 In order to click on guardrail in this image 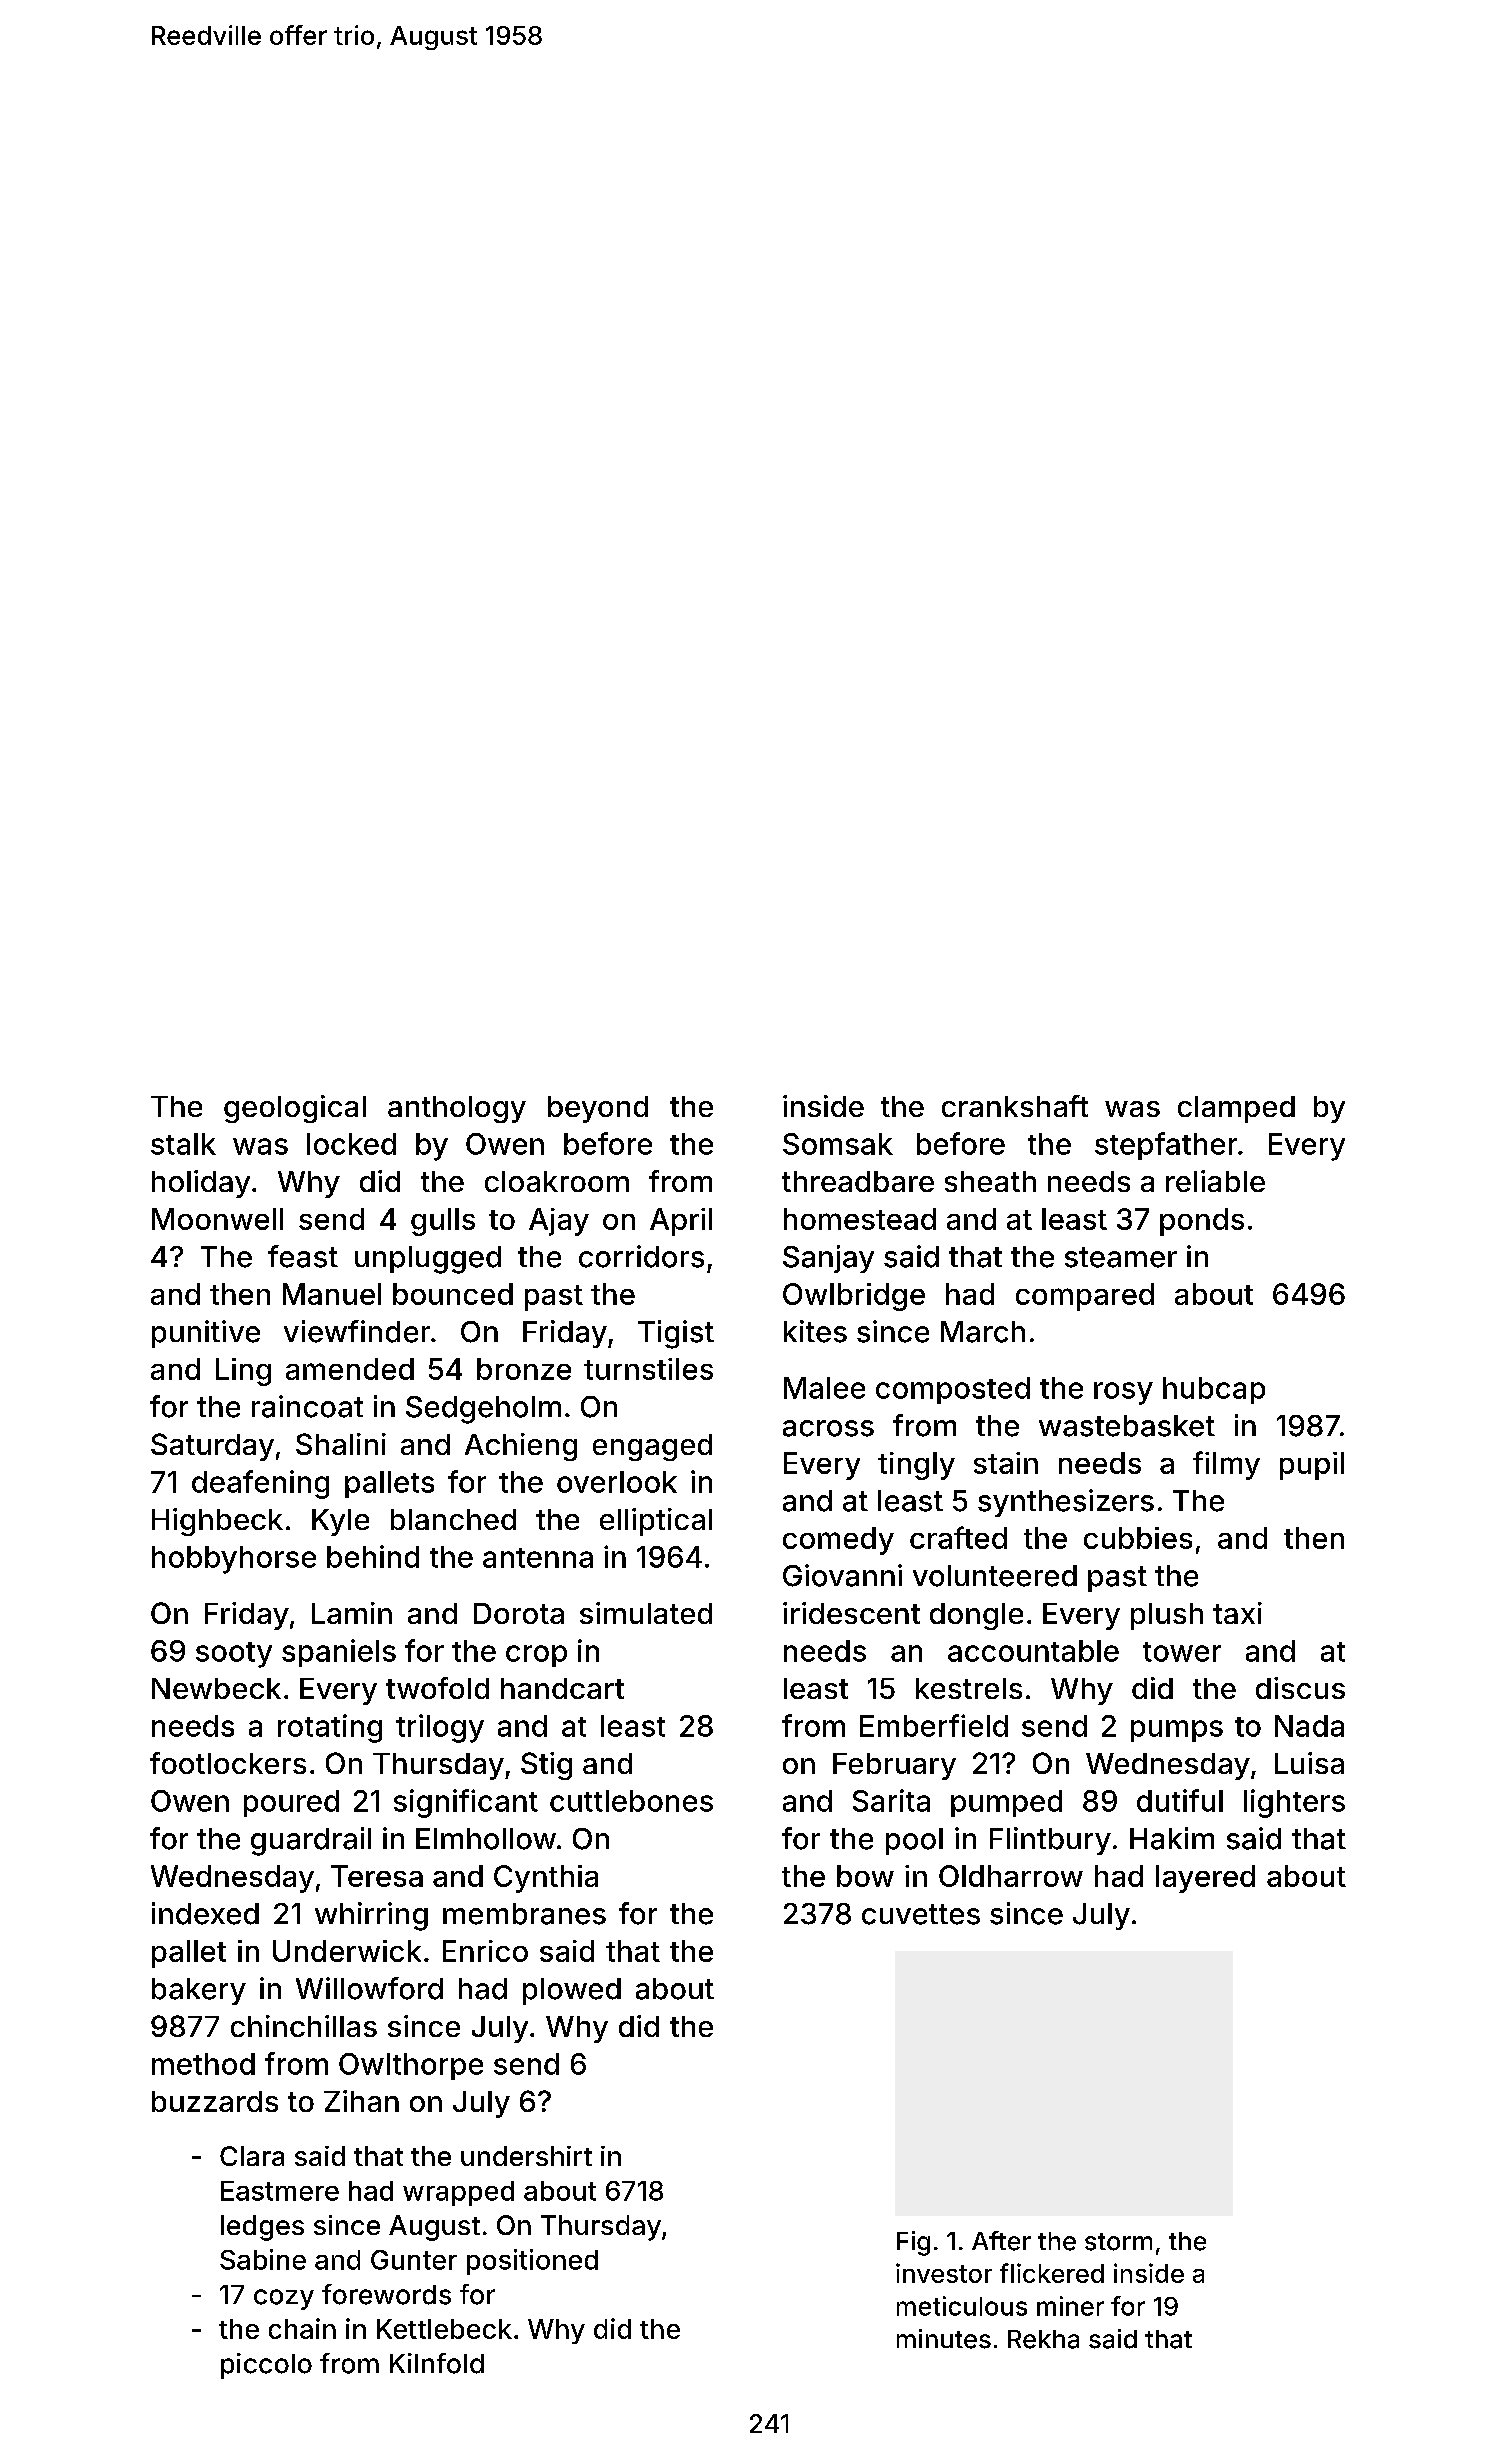, I will do `click(311, 1841)`.
